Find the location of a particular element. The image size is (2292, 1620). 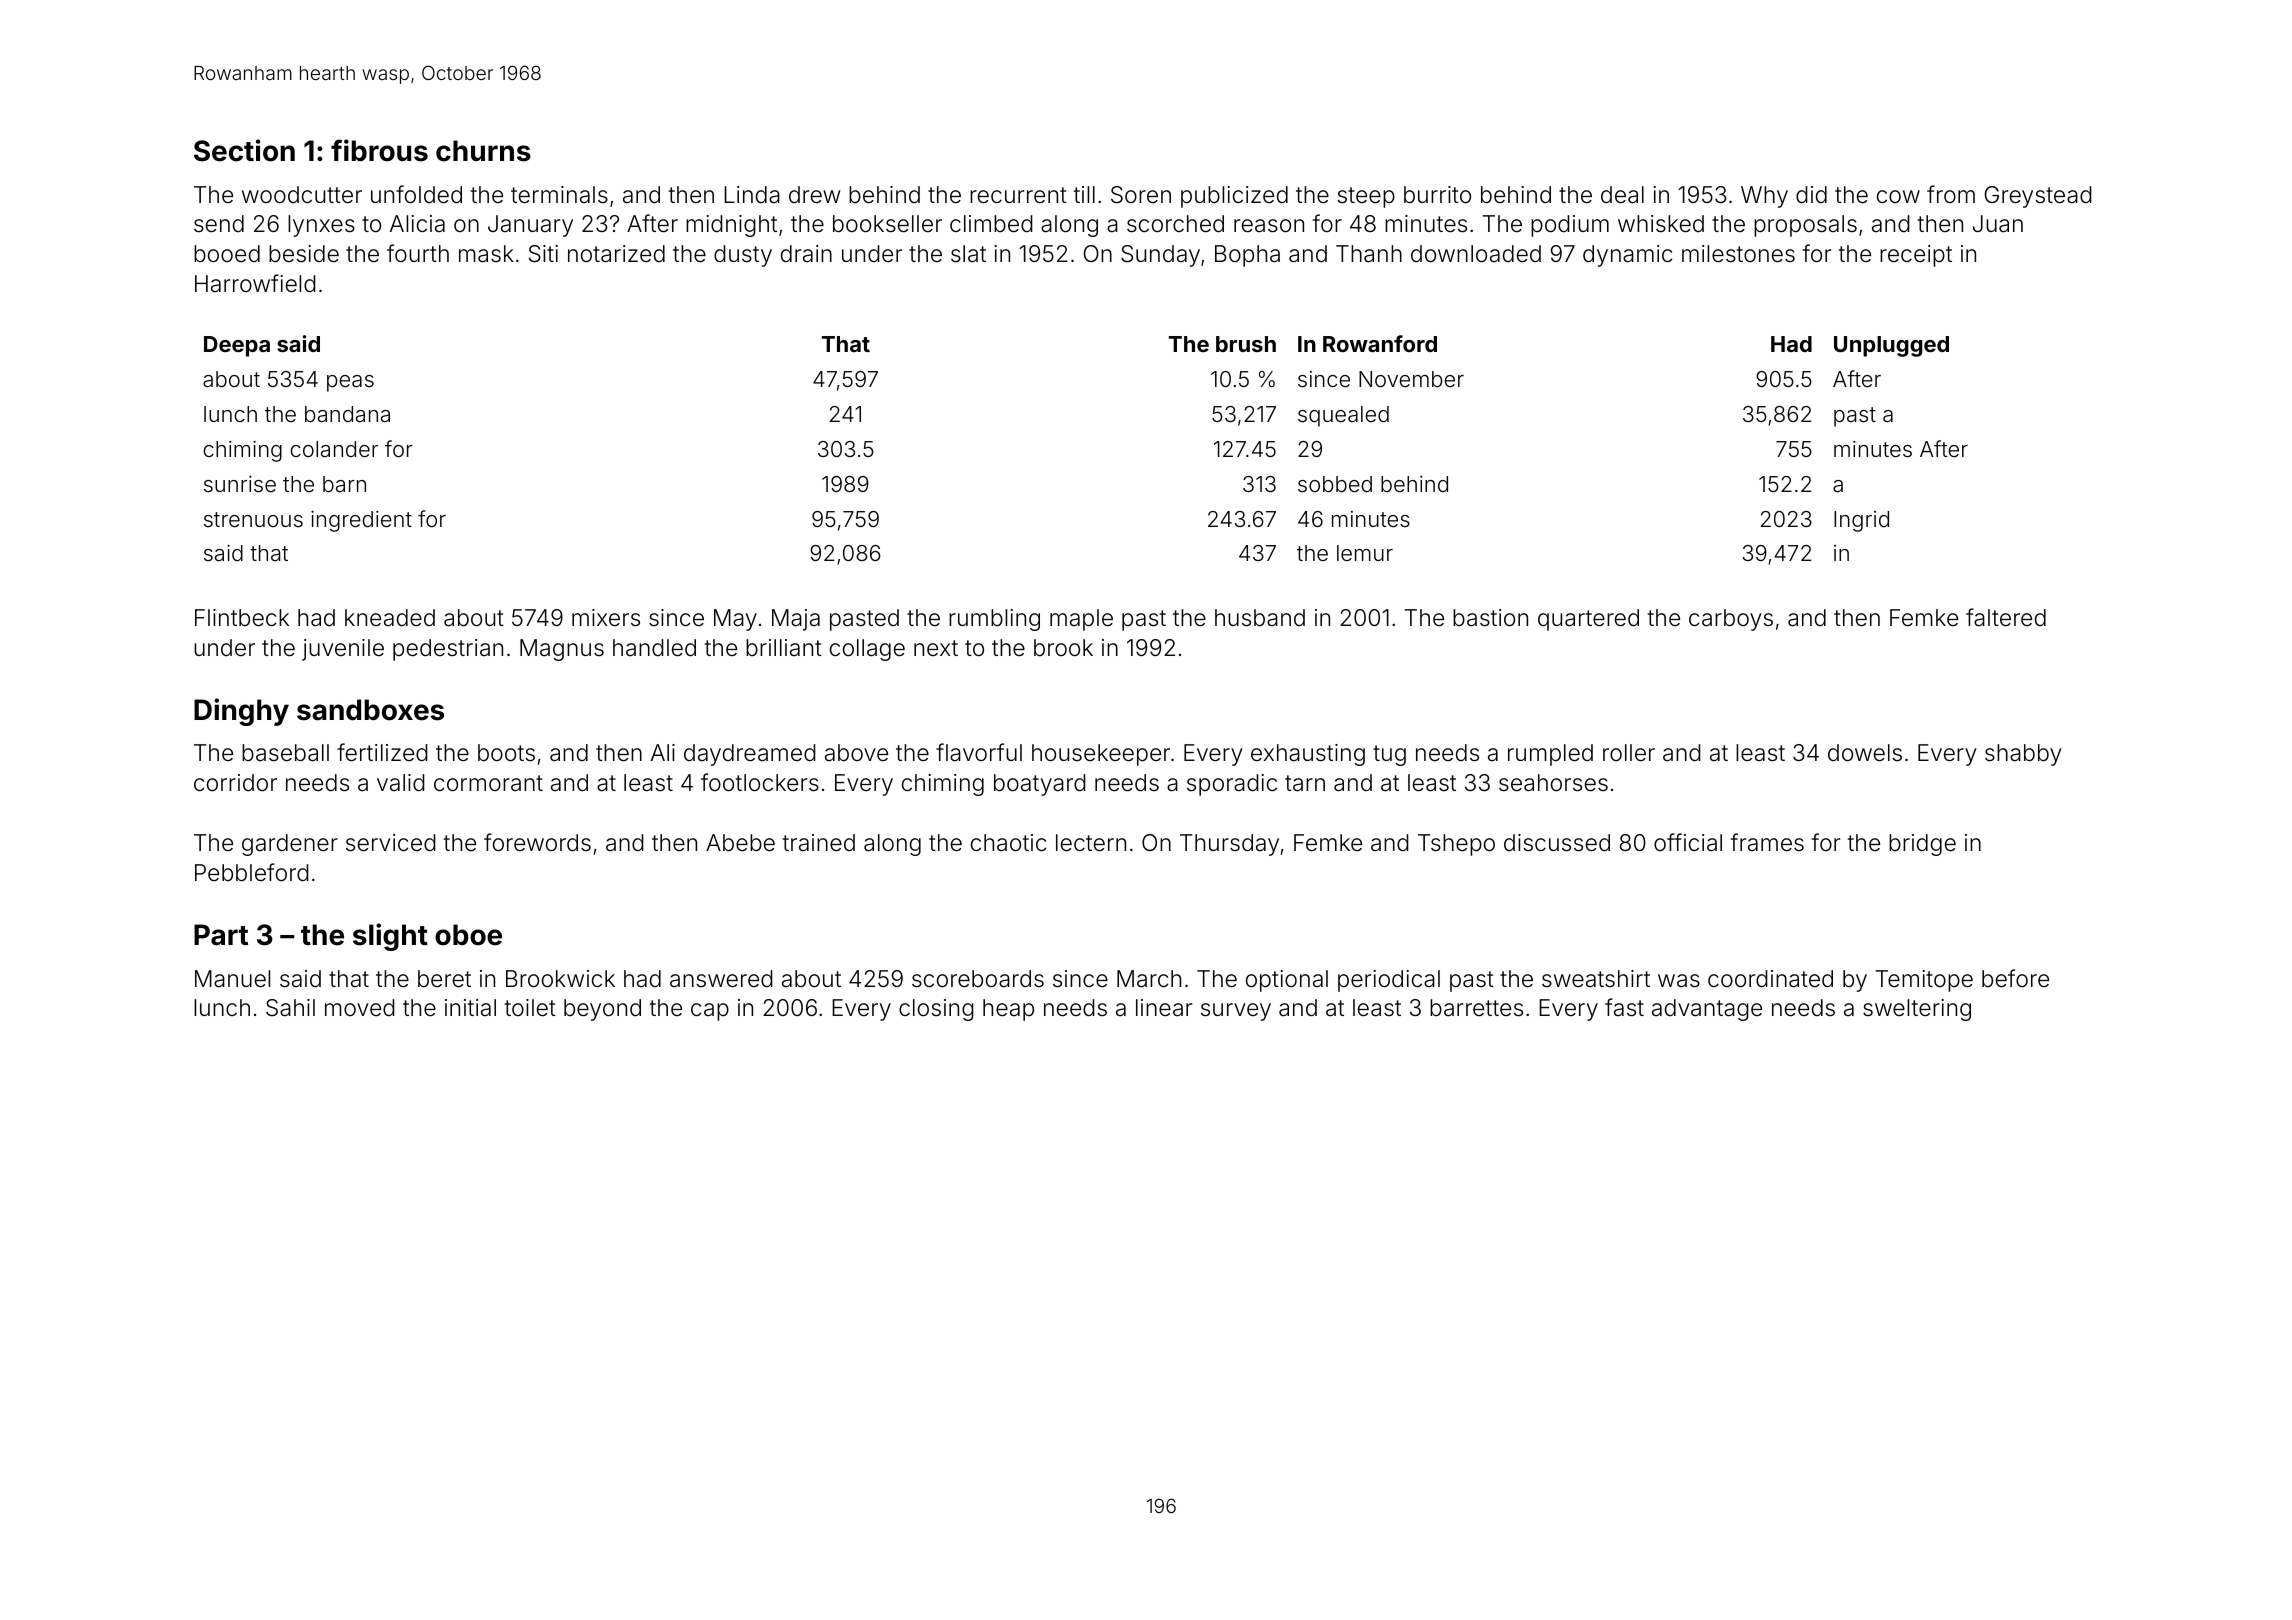

dusty is located at coordinates (743, 256).
